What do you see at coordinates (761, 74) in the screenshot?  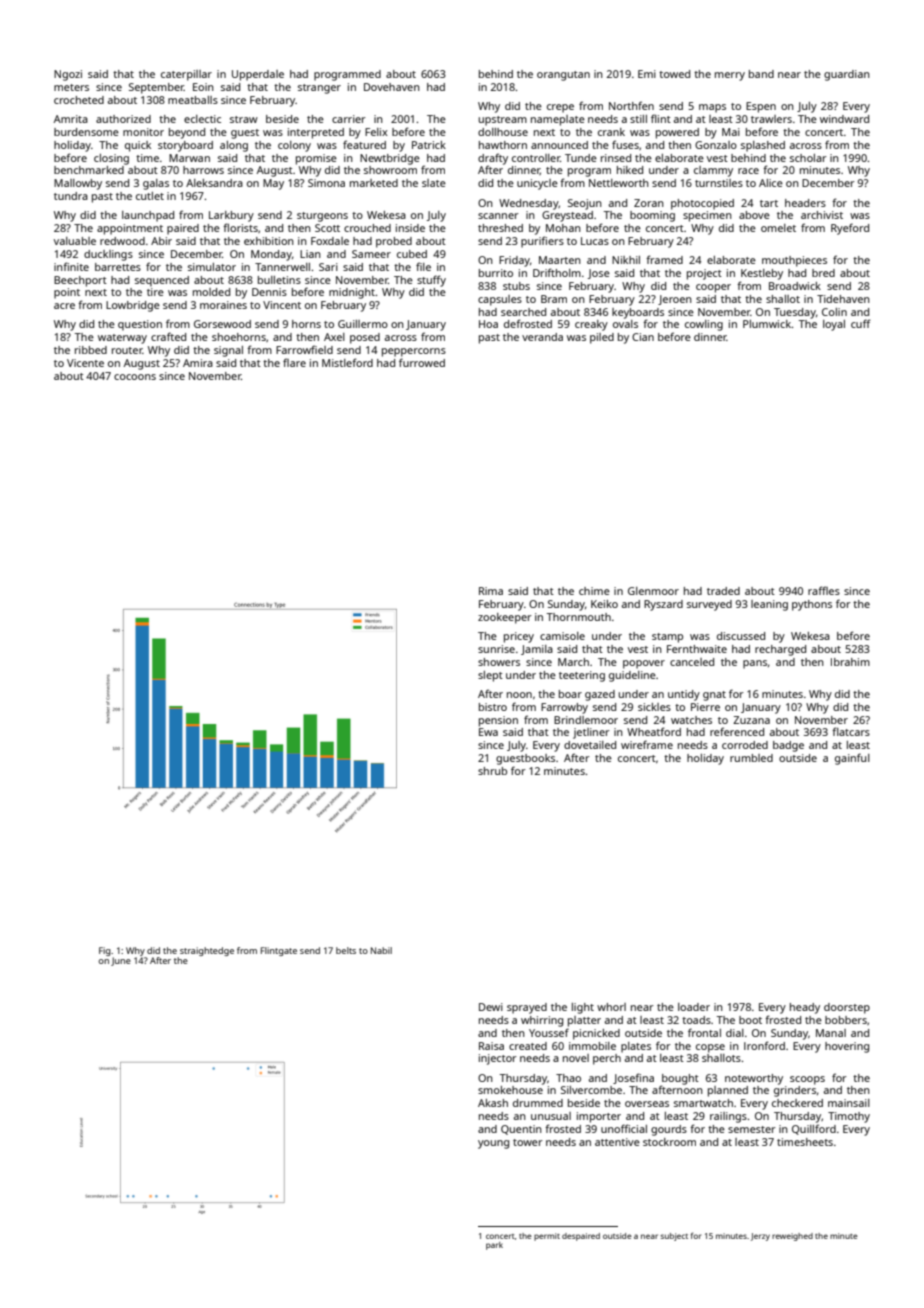 I see `band` at bounding box center [761, 74].
